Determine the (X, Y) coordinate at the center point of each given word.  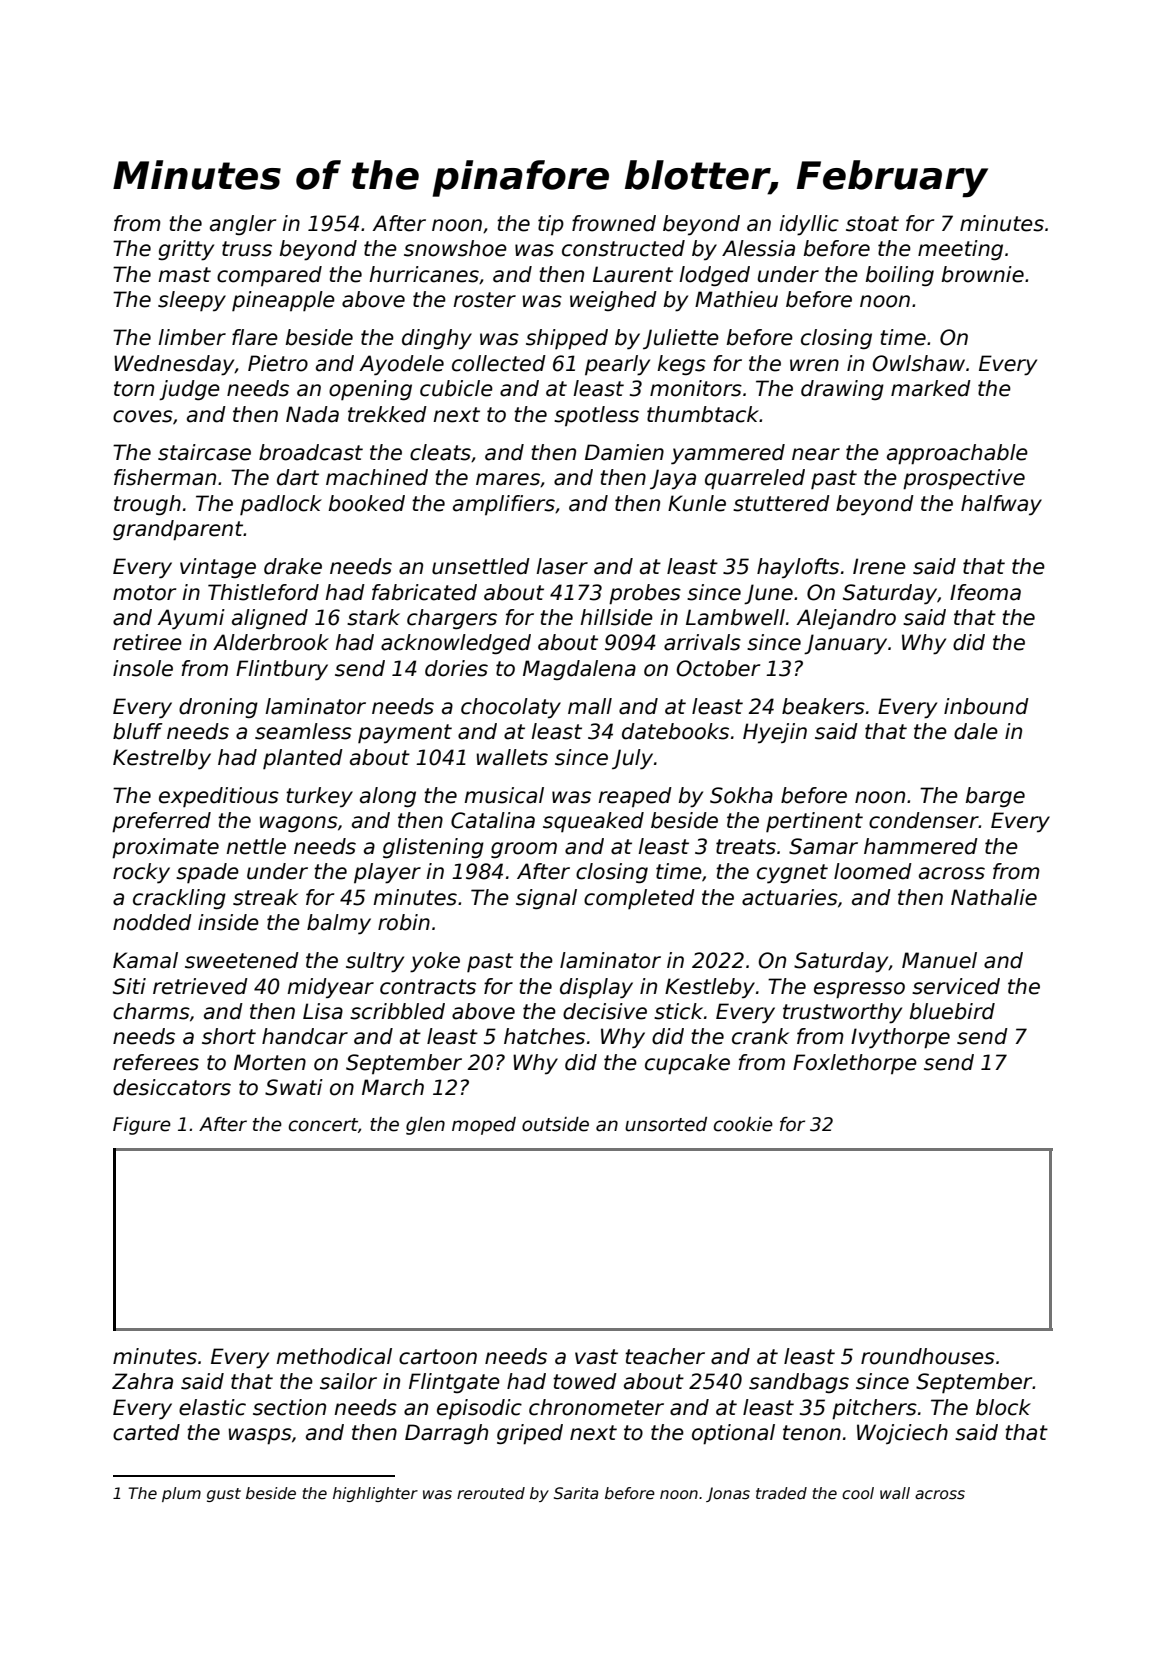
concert (323, 1125)
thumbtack (703, 414)
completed (639, 899)
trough (147, 505)
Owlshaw (918, 363)
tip (551, 225)
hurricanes (424, 274)
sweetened (242, 960)
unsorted (666, 1124)
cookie (743, 1124)
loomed (873, 871)
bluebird (952, 1011)
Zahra (142, 1381)
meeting (960, 250)
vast (596, 1357)
